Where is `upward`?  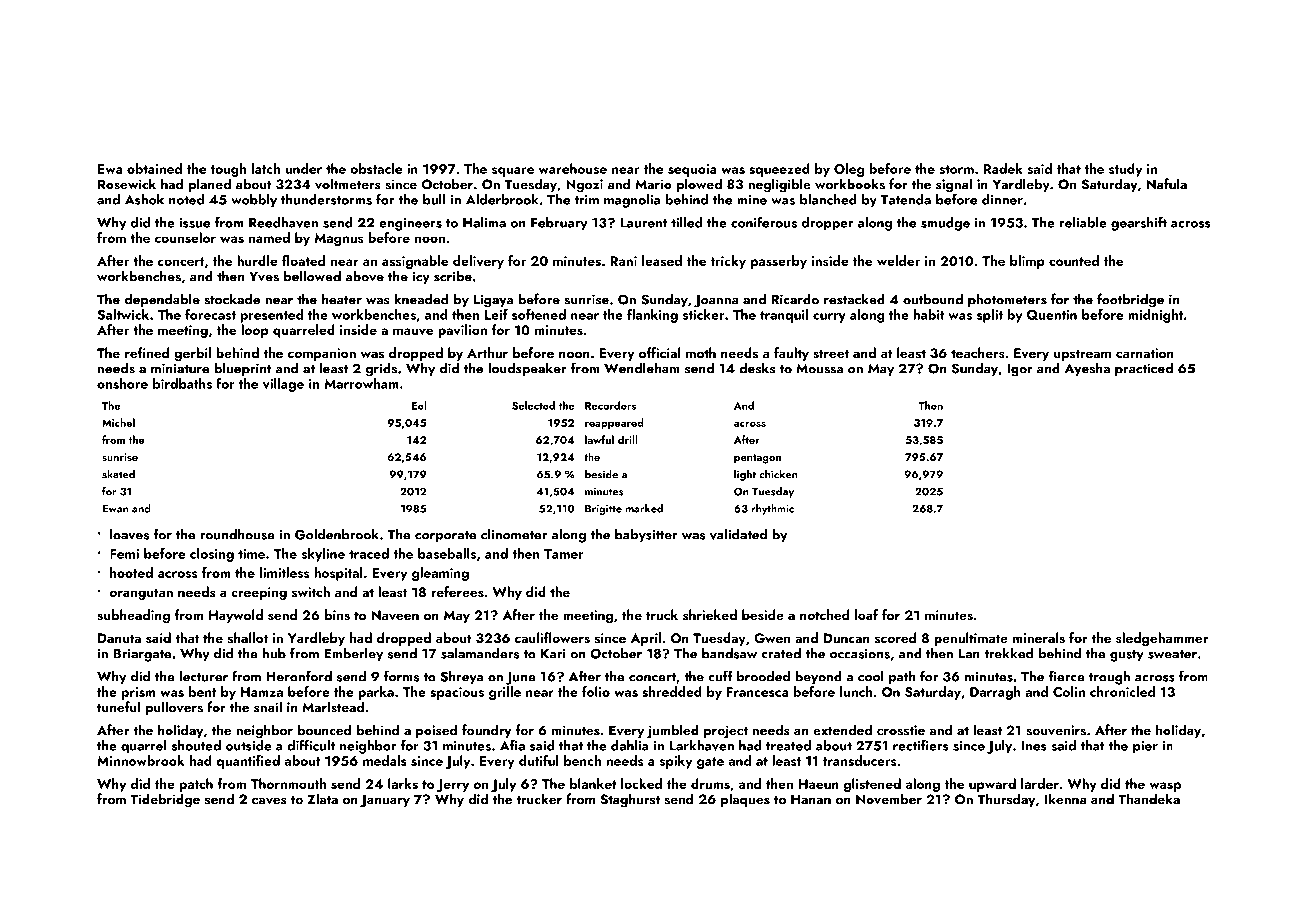 upward is located at coordinates (992, 785).
